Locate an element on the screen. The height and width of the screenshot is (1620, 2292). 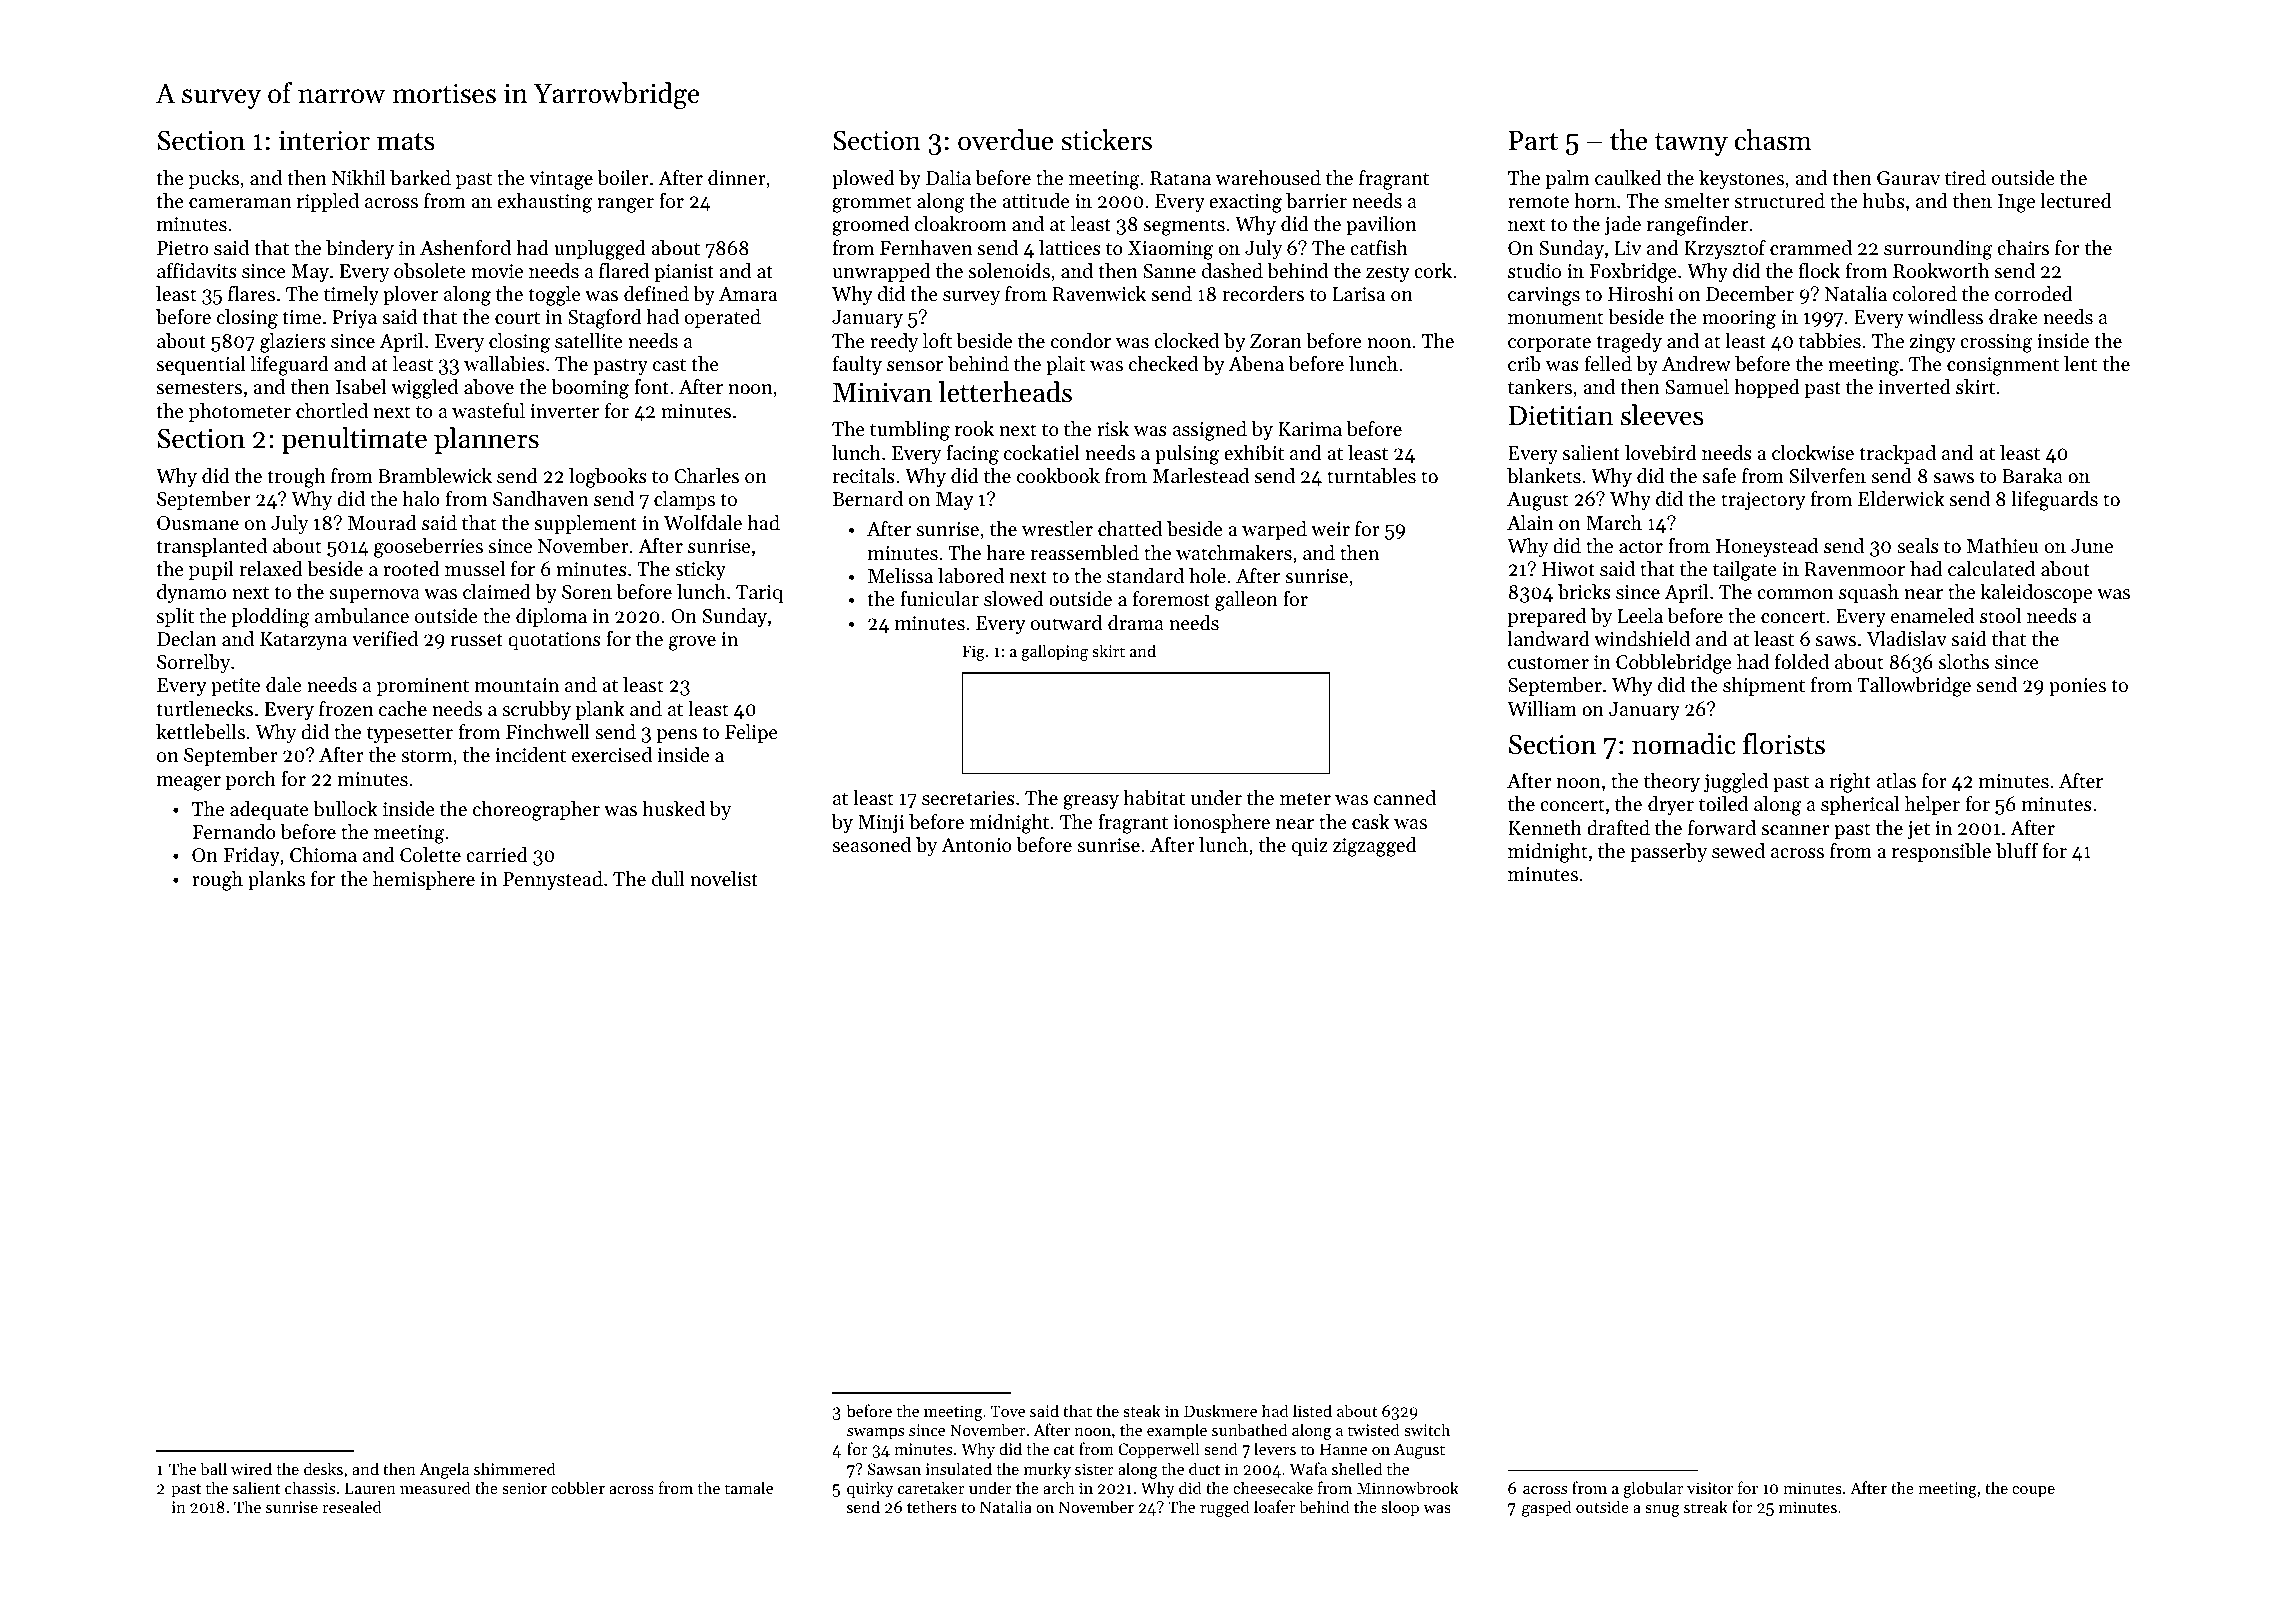
overdue is located at coordinates (1005, 140).
